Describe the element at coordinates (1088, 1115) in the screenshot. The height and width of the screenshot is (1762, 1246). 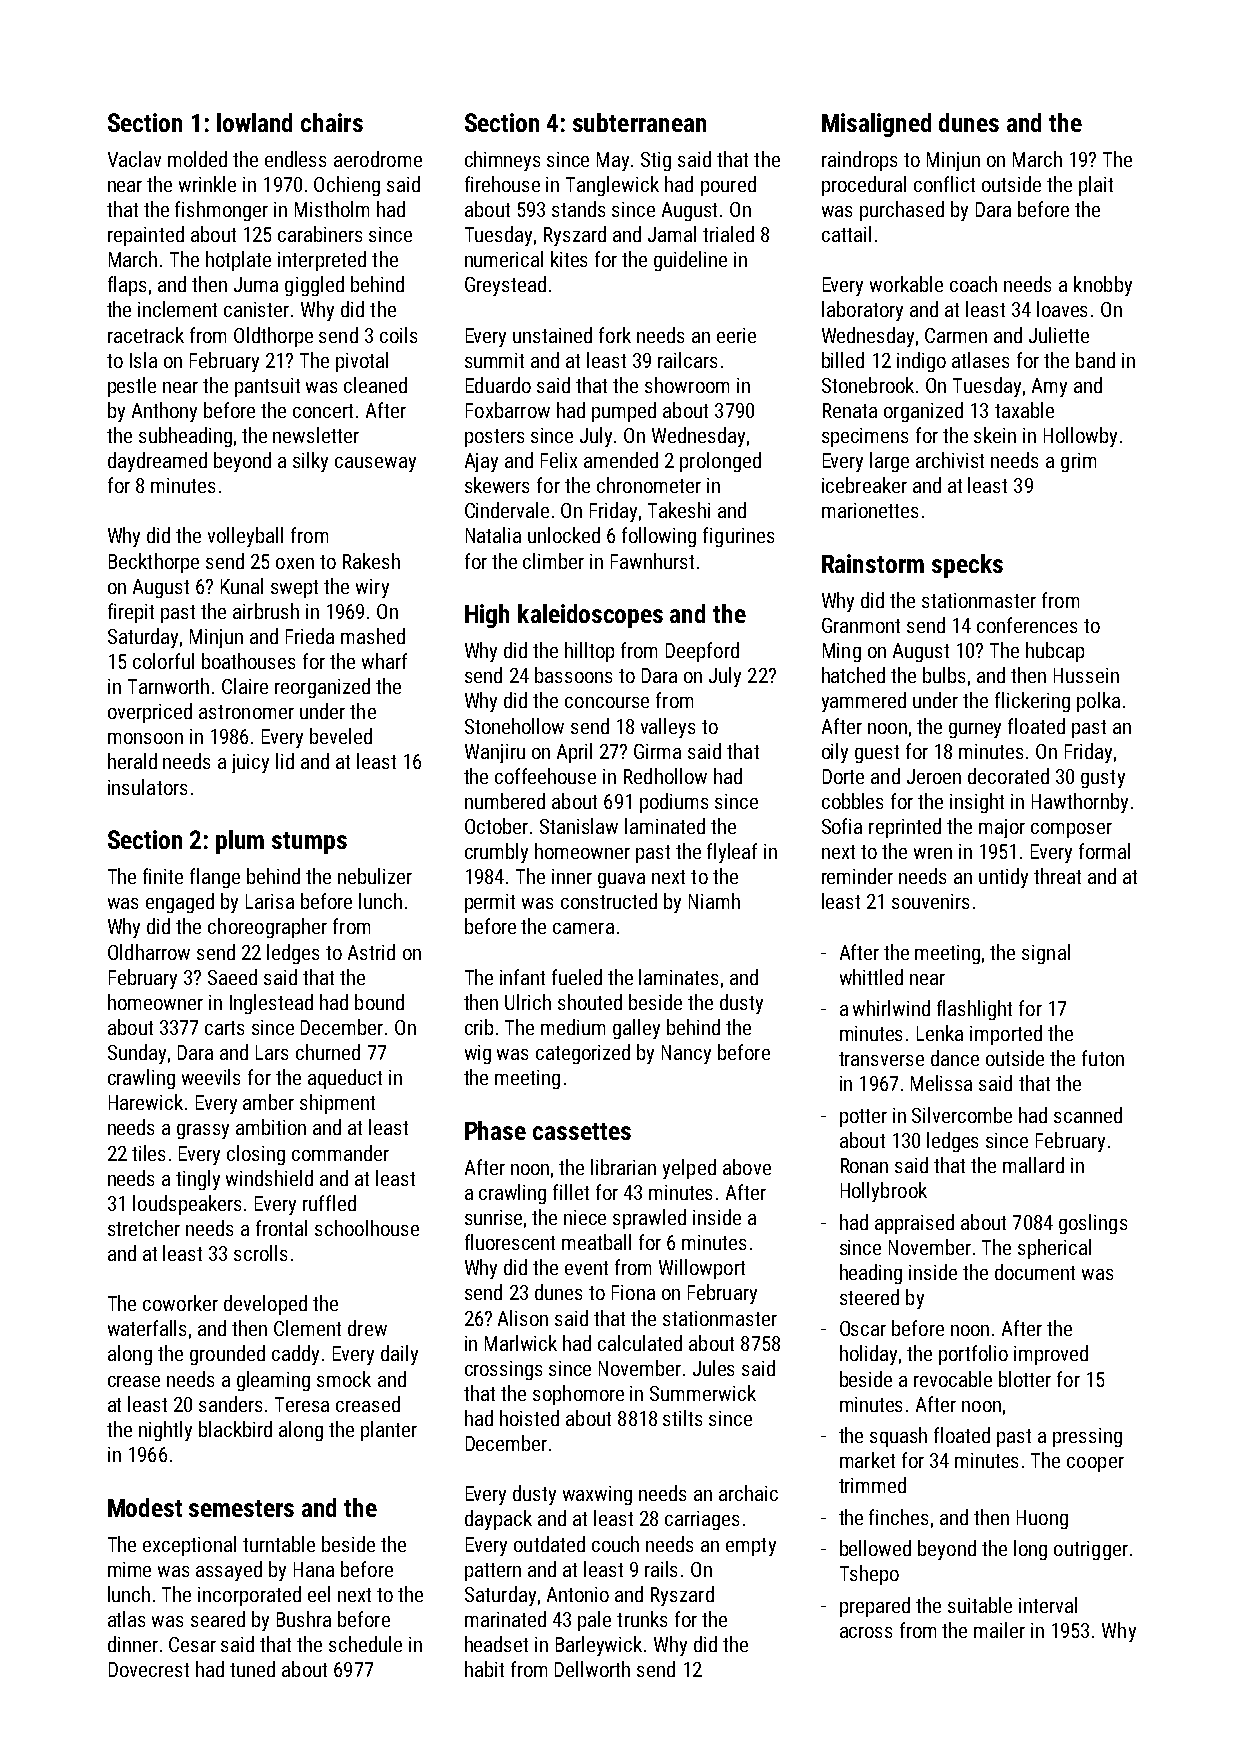
I see `scanned` at that location.
